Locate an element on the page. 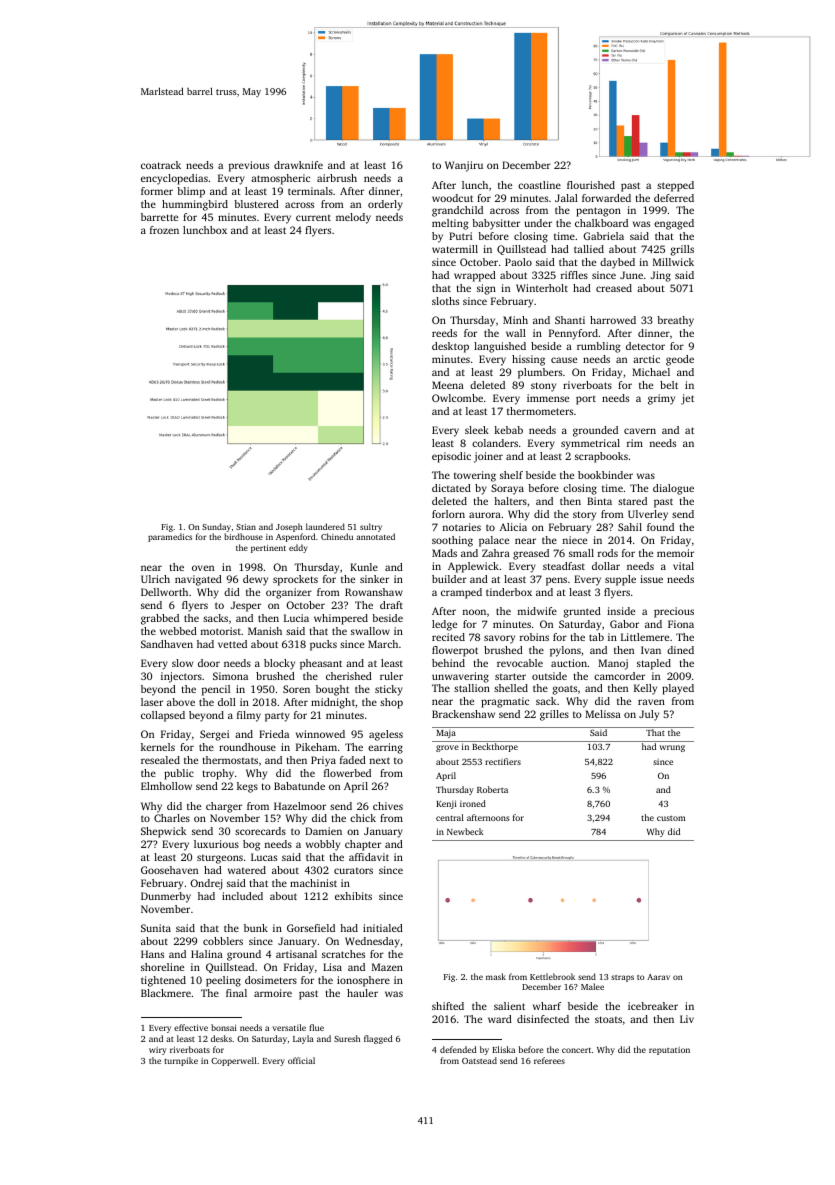 This document has width=835, height=1185. frozen is located at coordinates (164, 230).
